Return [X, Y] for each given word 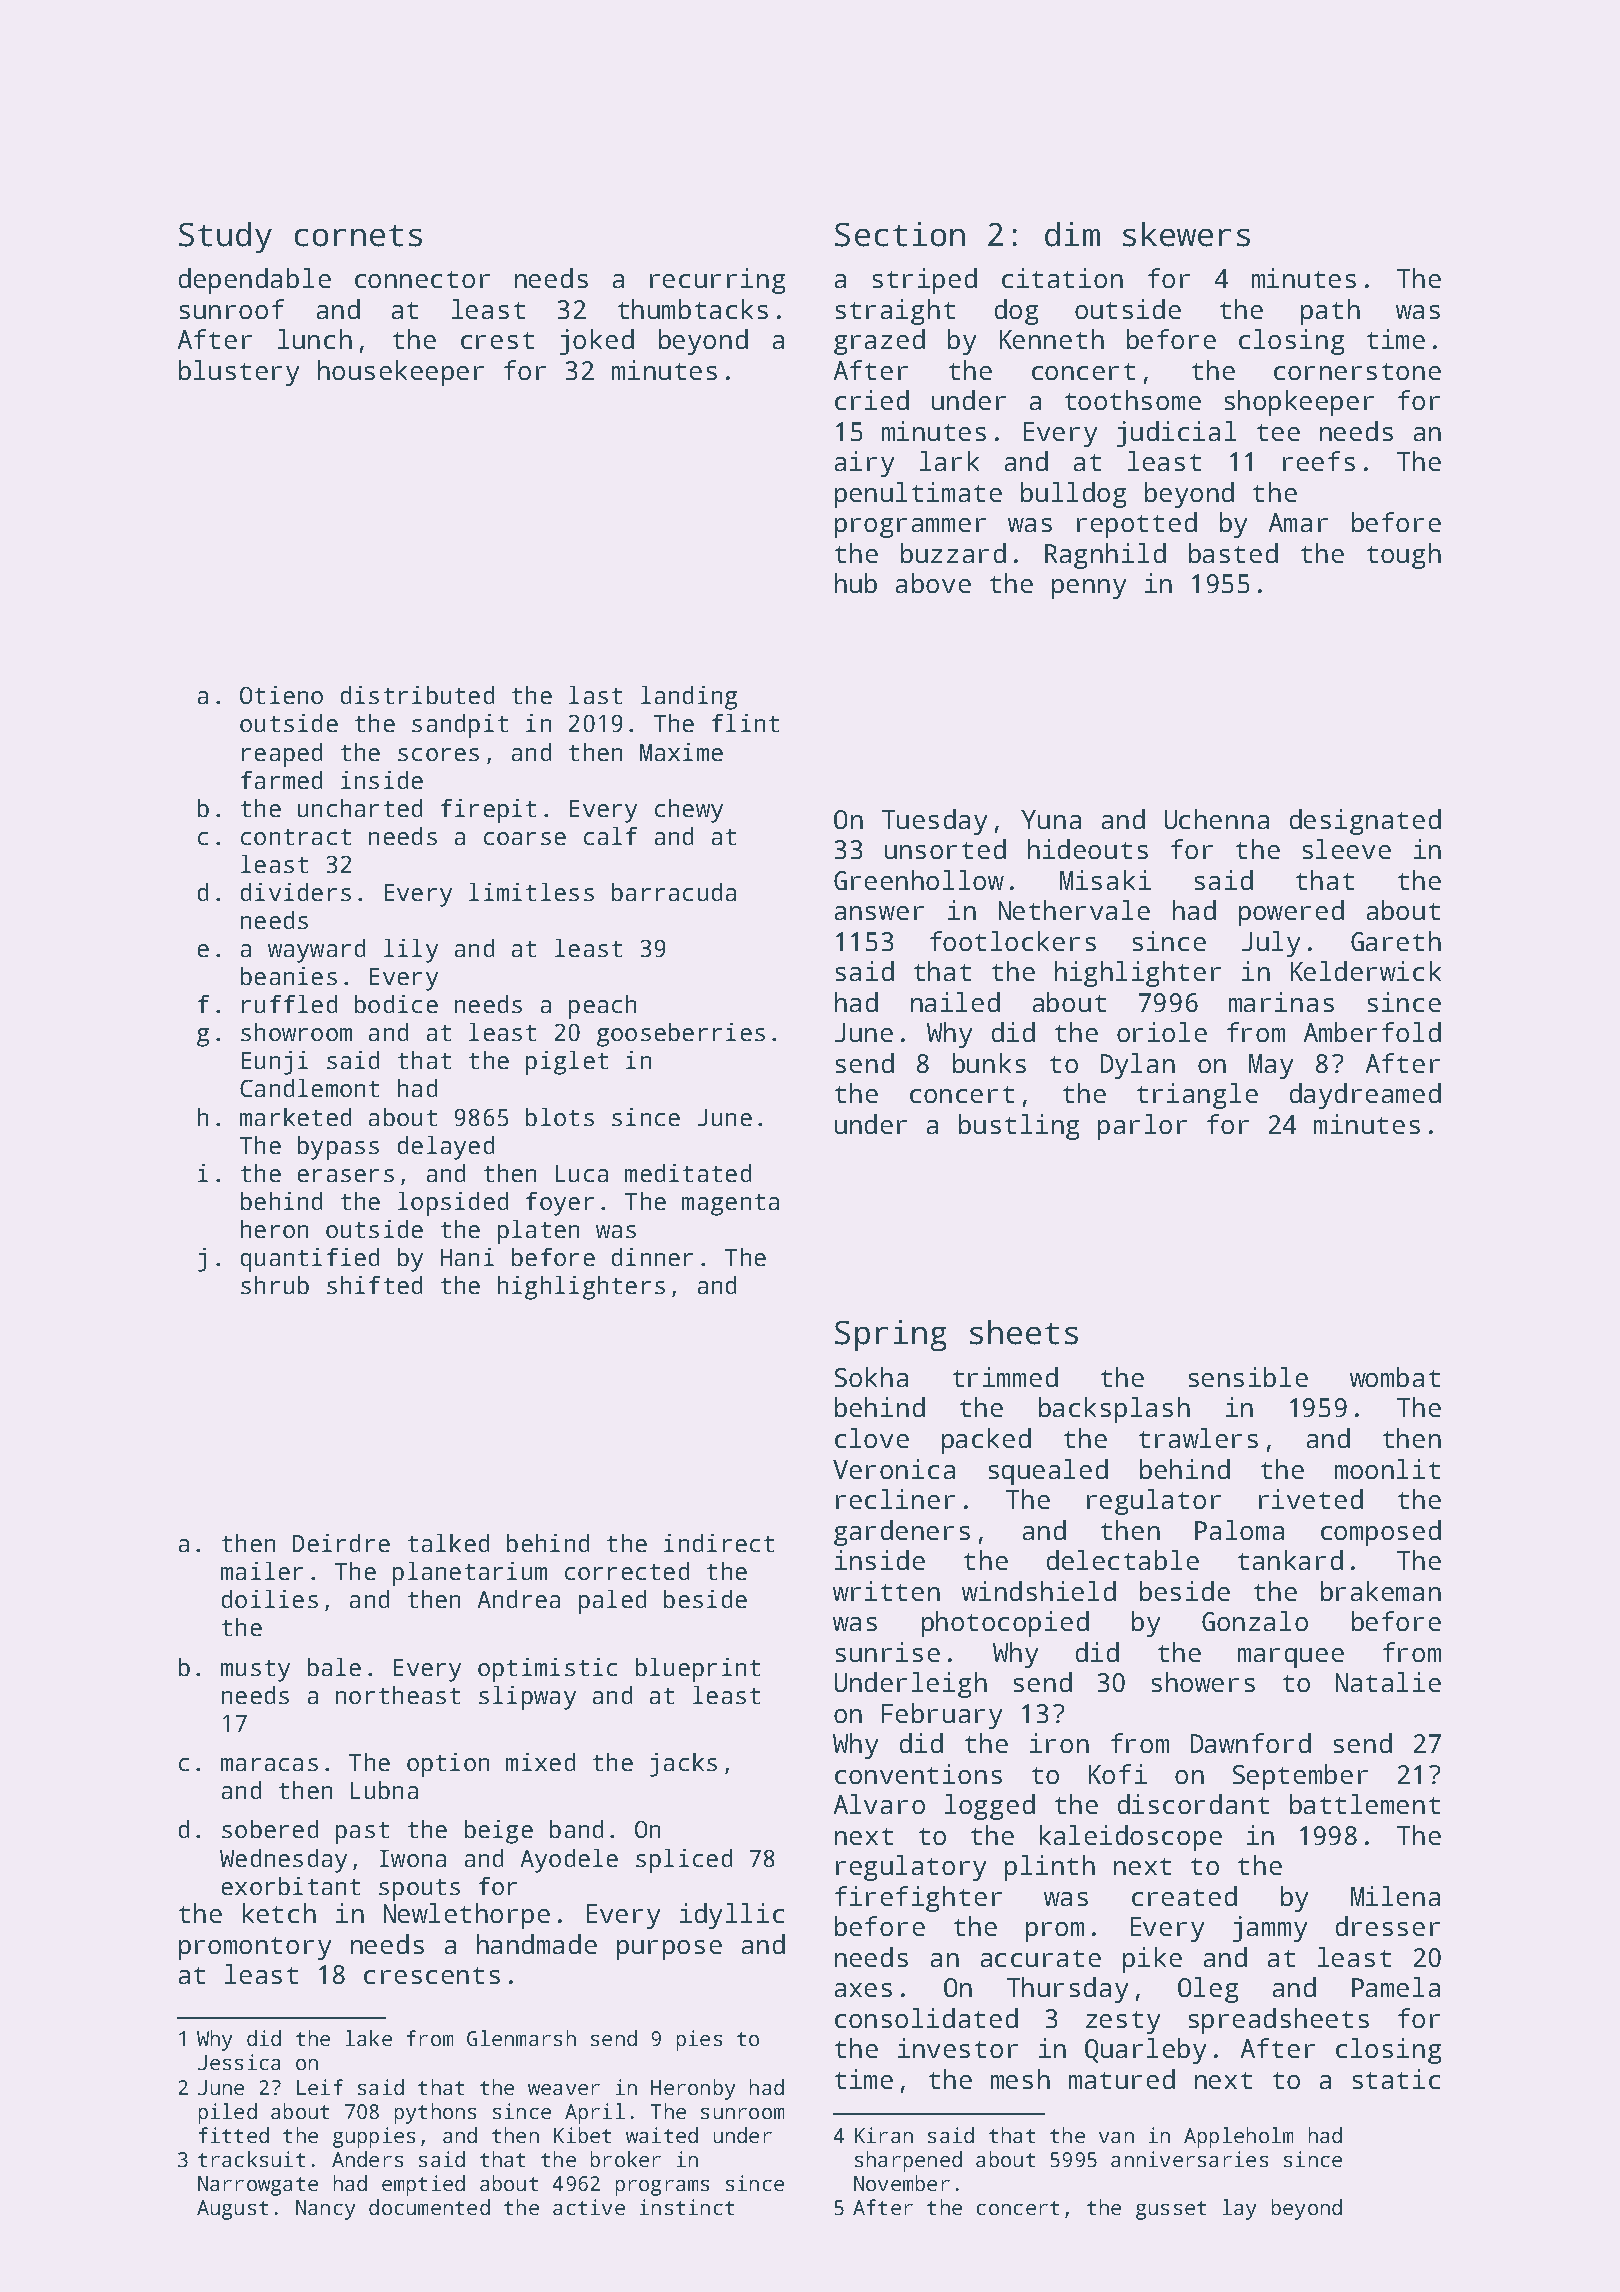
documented [429, 2207]
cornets [358, 236]
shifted [374, 1285]
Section [900, 234]
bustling [1019, 1127]
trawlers [1198, 1438]
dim [1072, 234]
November [902, 2183]
